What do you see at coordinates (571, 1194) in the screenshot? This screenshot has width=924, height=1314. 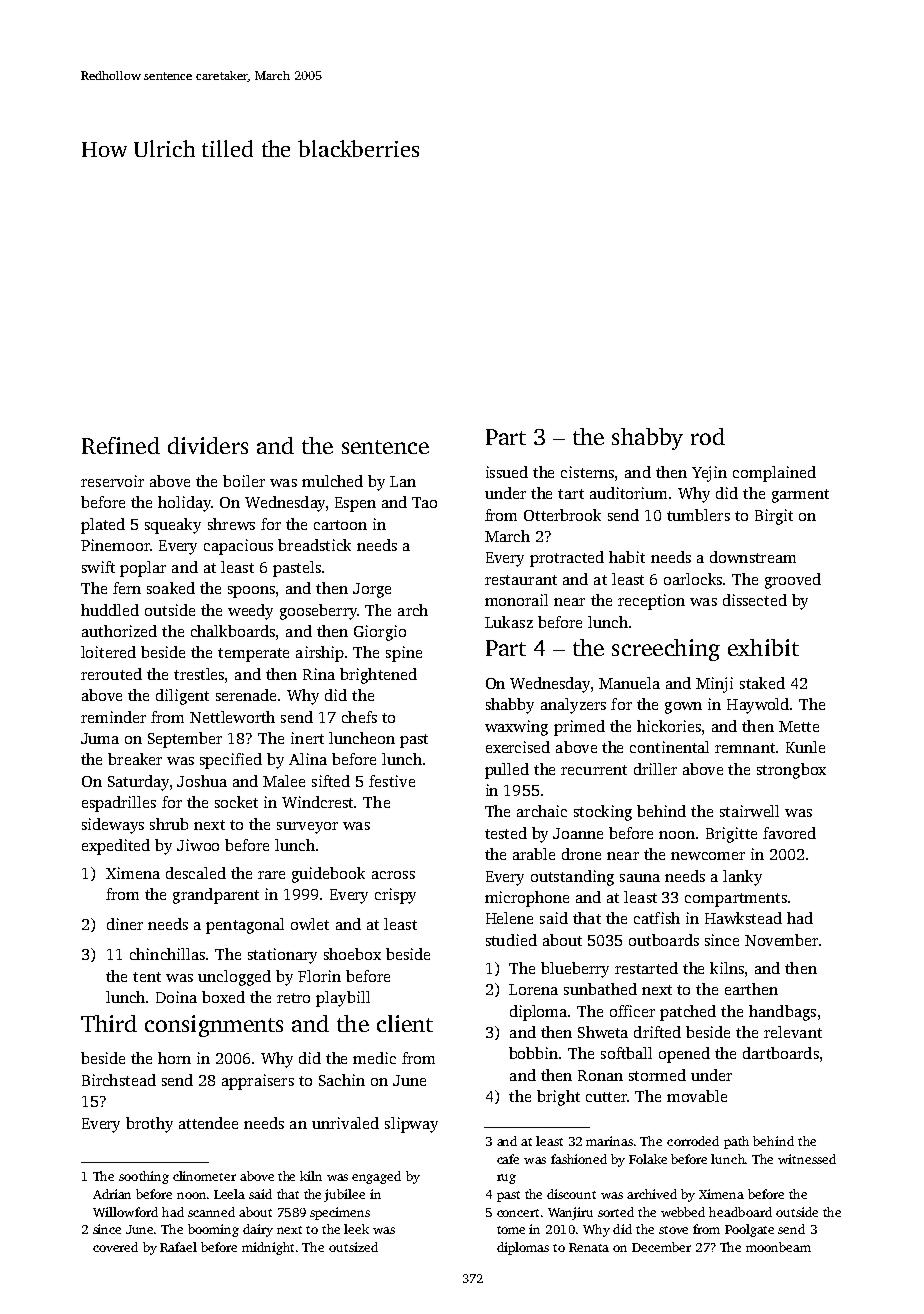 I see `discount` at bounding box center [571, 1194].
